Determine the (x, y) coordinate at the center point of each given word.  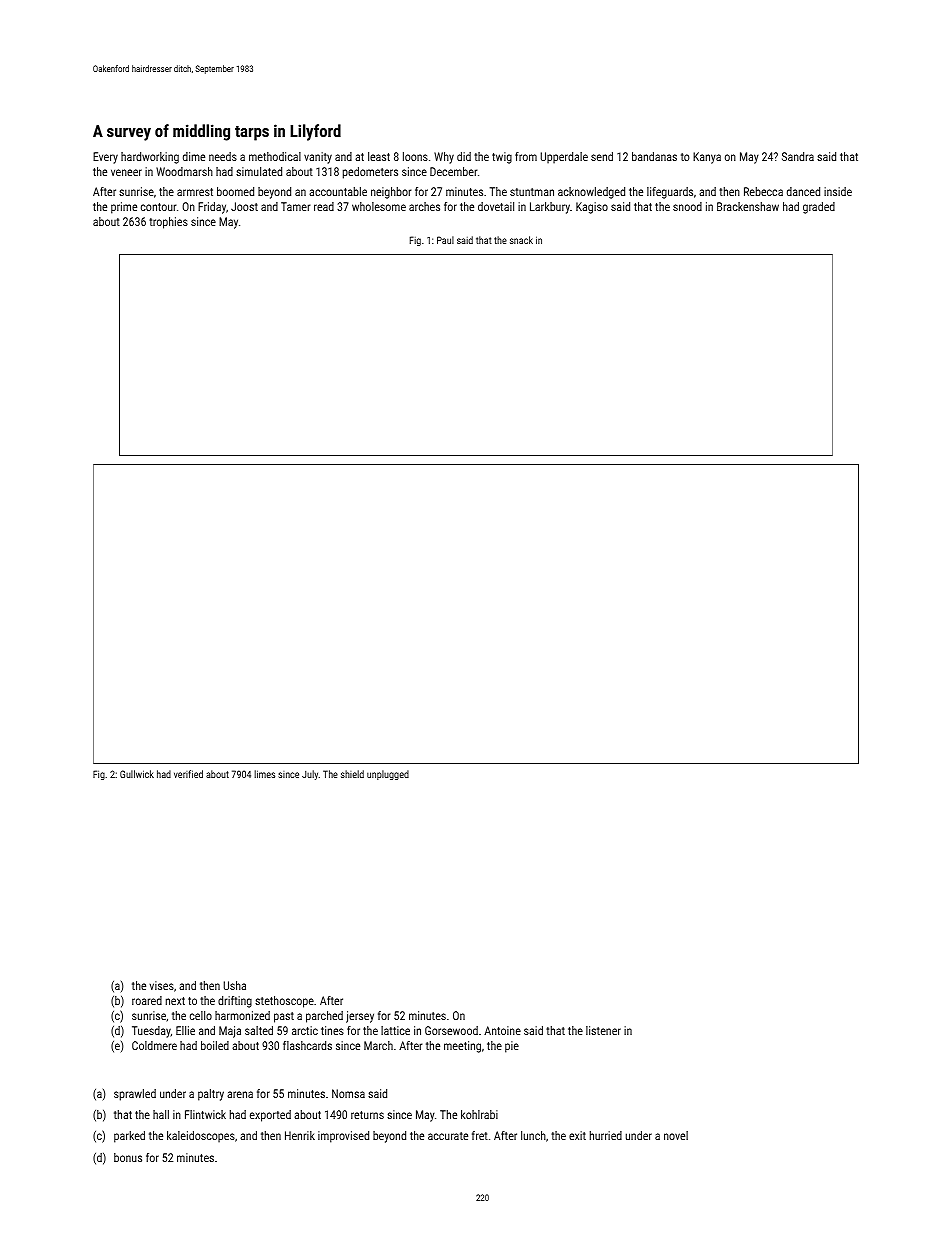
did (464, 156)
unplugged (388, 775)
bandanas (654, 156)
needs (223, 156)
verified (188, 774)
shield (352, 774)
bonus (128, 1157)
